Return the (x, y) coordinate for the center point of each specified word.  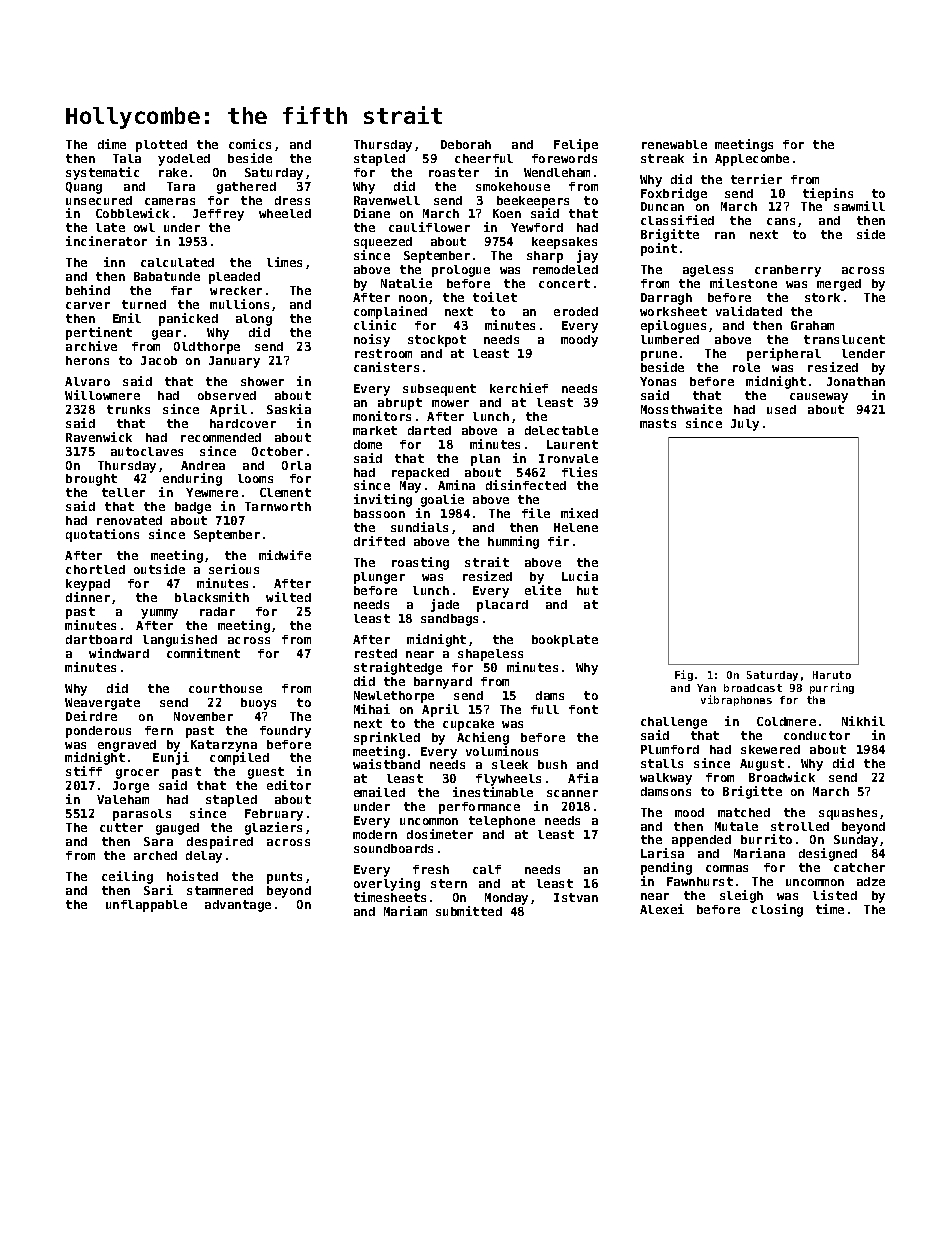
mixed (579, 513)
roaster (454, 172)
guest (266, 773)
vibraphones (736, 700)
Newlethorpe (394, 697)
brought (91, 480)
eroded (576, 311)
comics (250, 144)
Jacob (159, 360)
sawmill (859, 206)
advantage (238, 906)
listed (835, 895)
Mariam (405, 911)
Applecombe (752, 160)
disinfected (526, 485)
